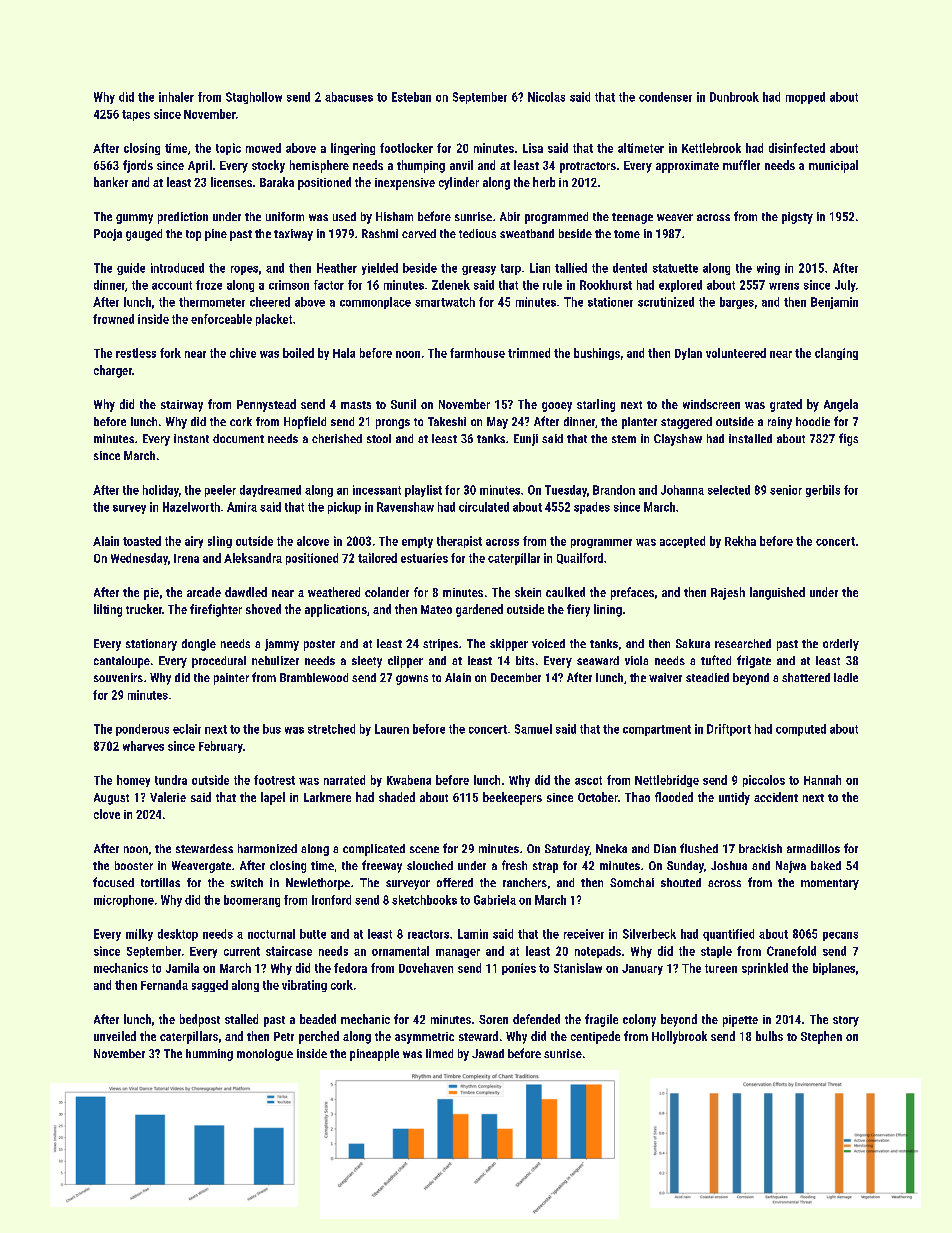  Describe the element at coordinates (242, 507) in the screenshot. I see `Amira` at that location.
